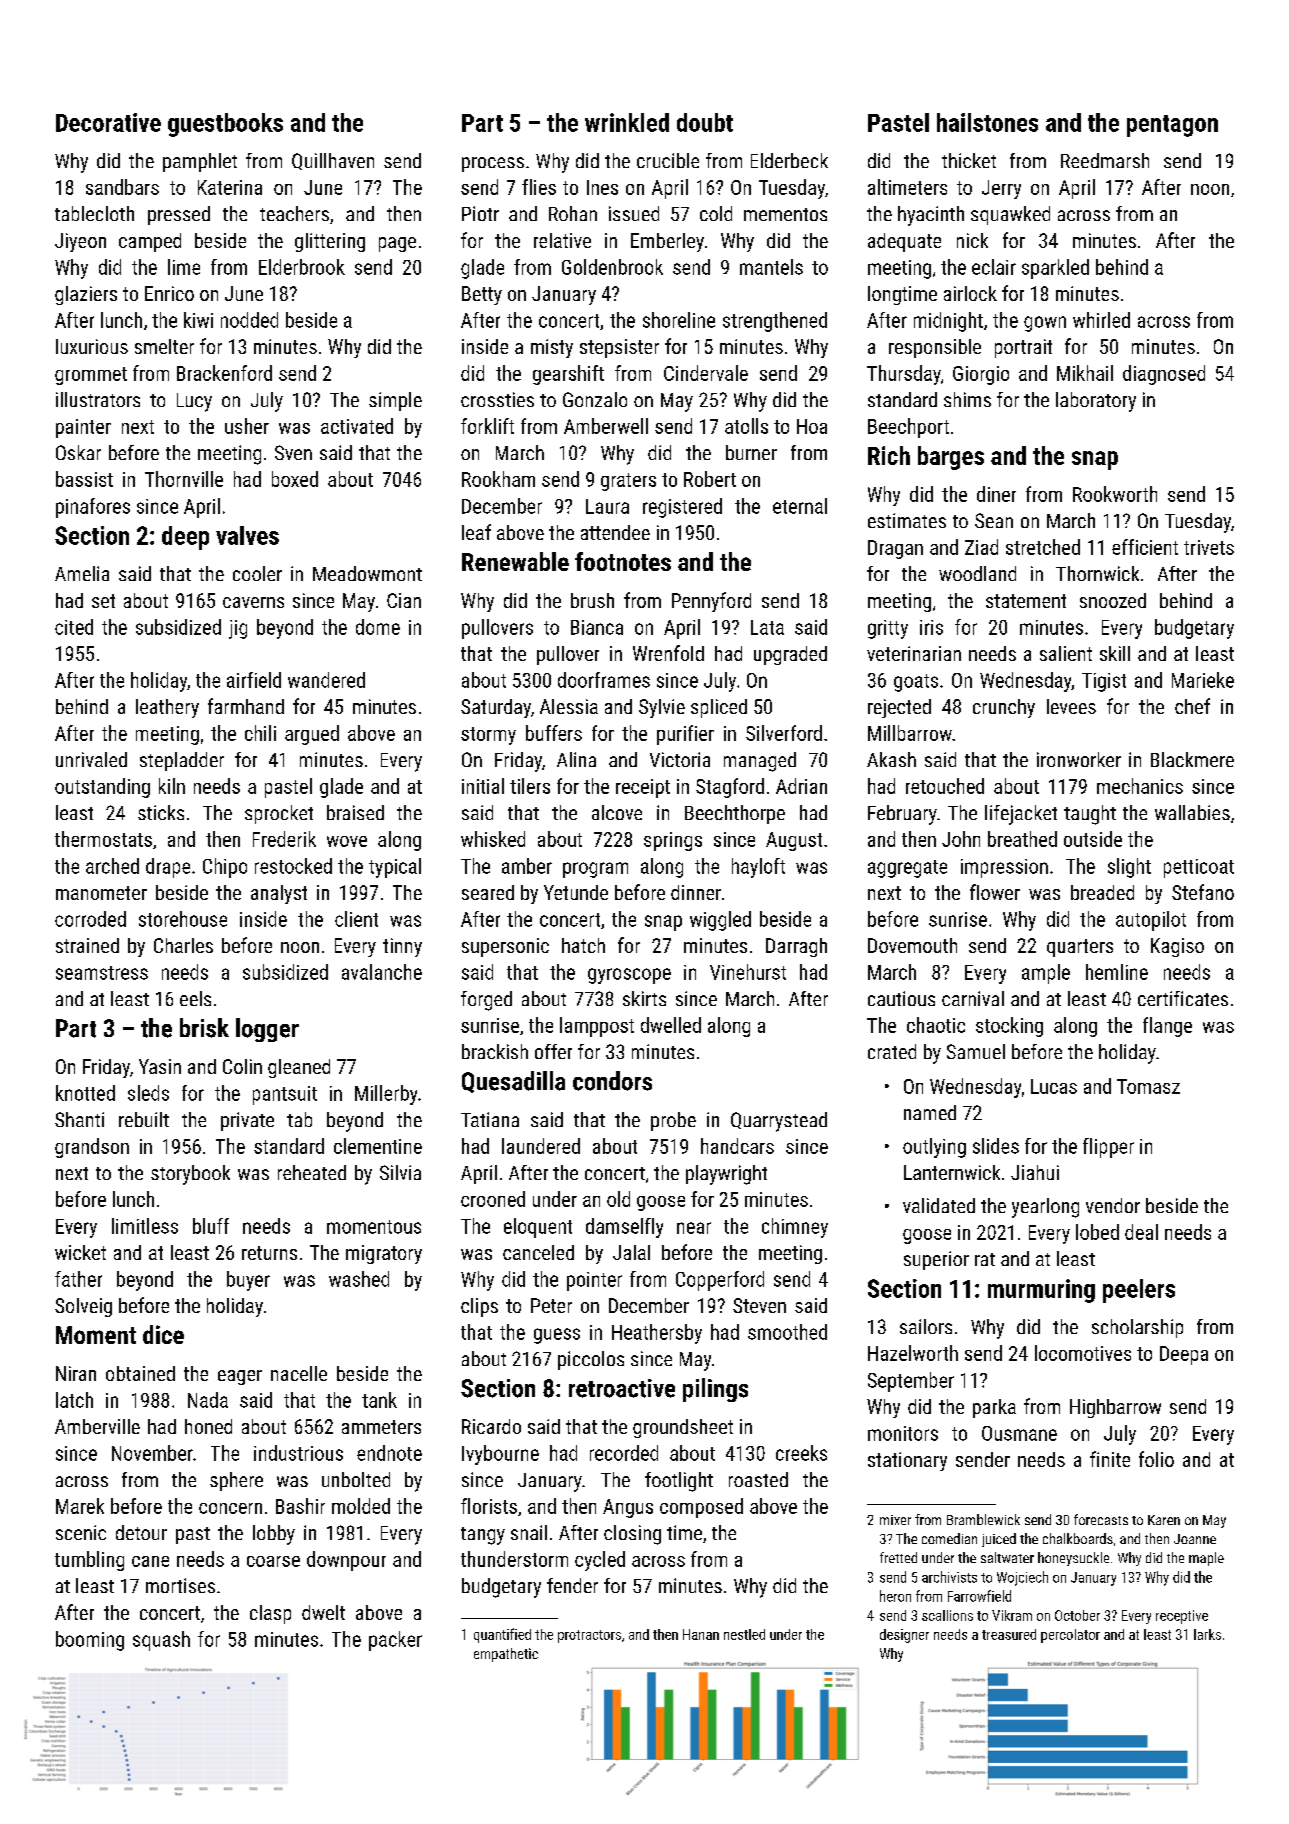 This screenshot has height=1824, width=1289. What do you see at coordinates (800, 506) in the screenshot?
I see `eternal` at bounding box center [800, 506].
